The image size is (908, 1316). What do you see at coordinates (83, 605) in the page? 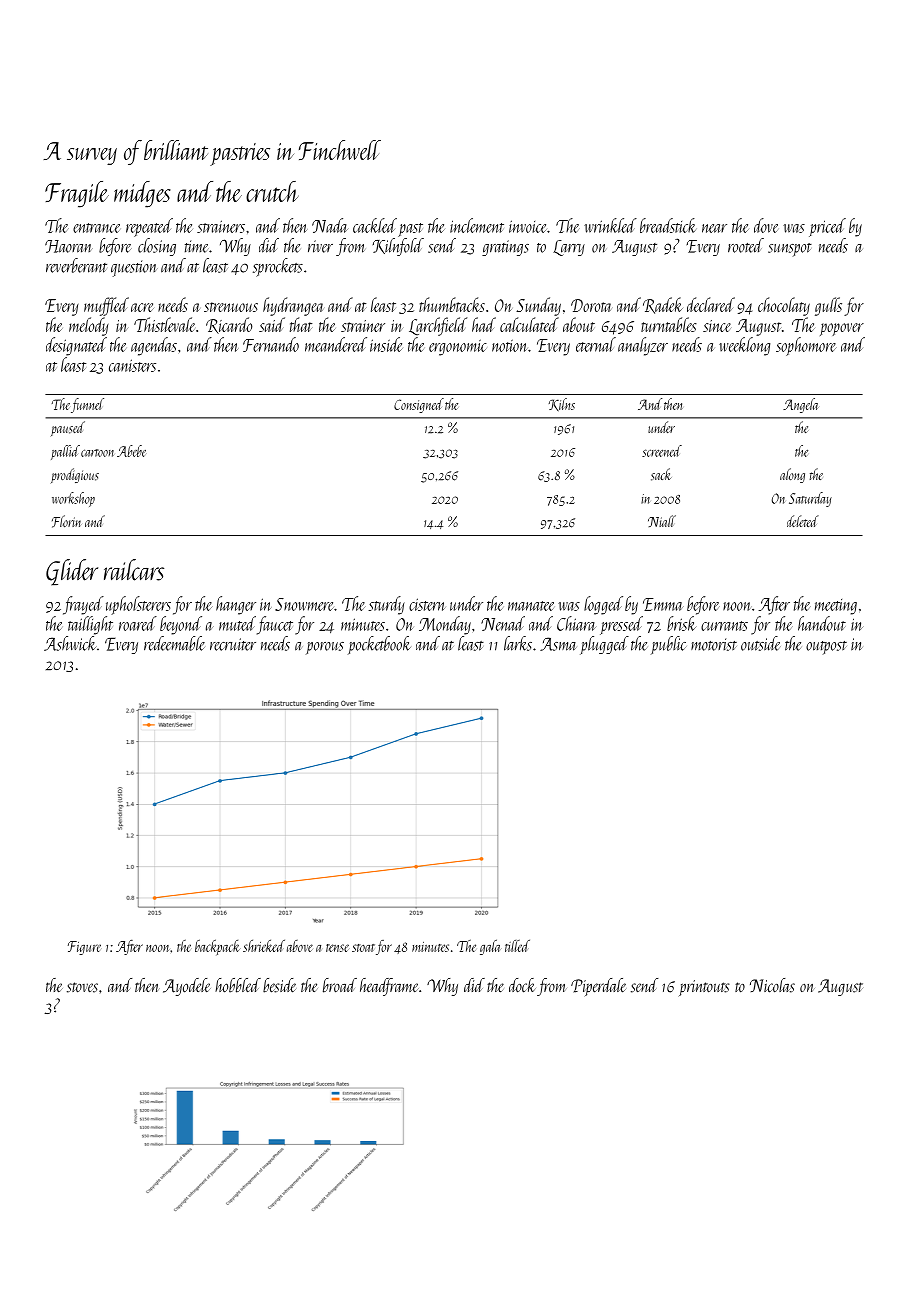
I see `frayed` at bounding box center [83, 605].
